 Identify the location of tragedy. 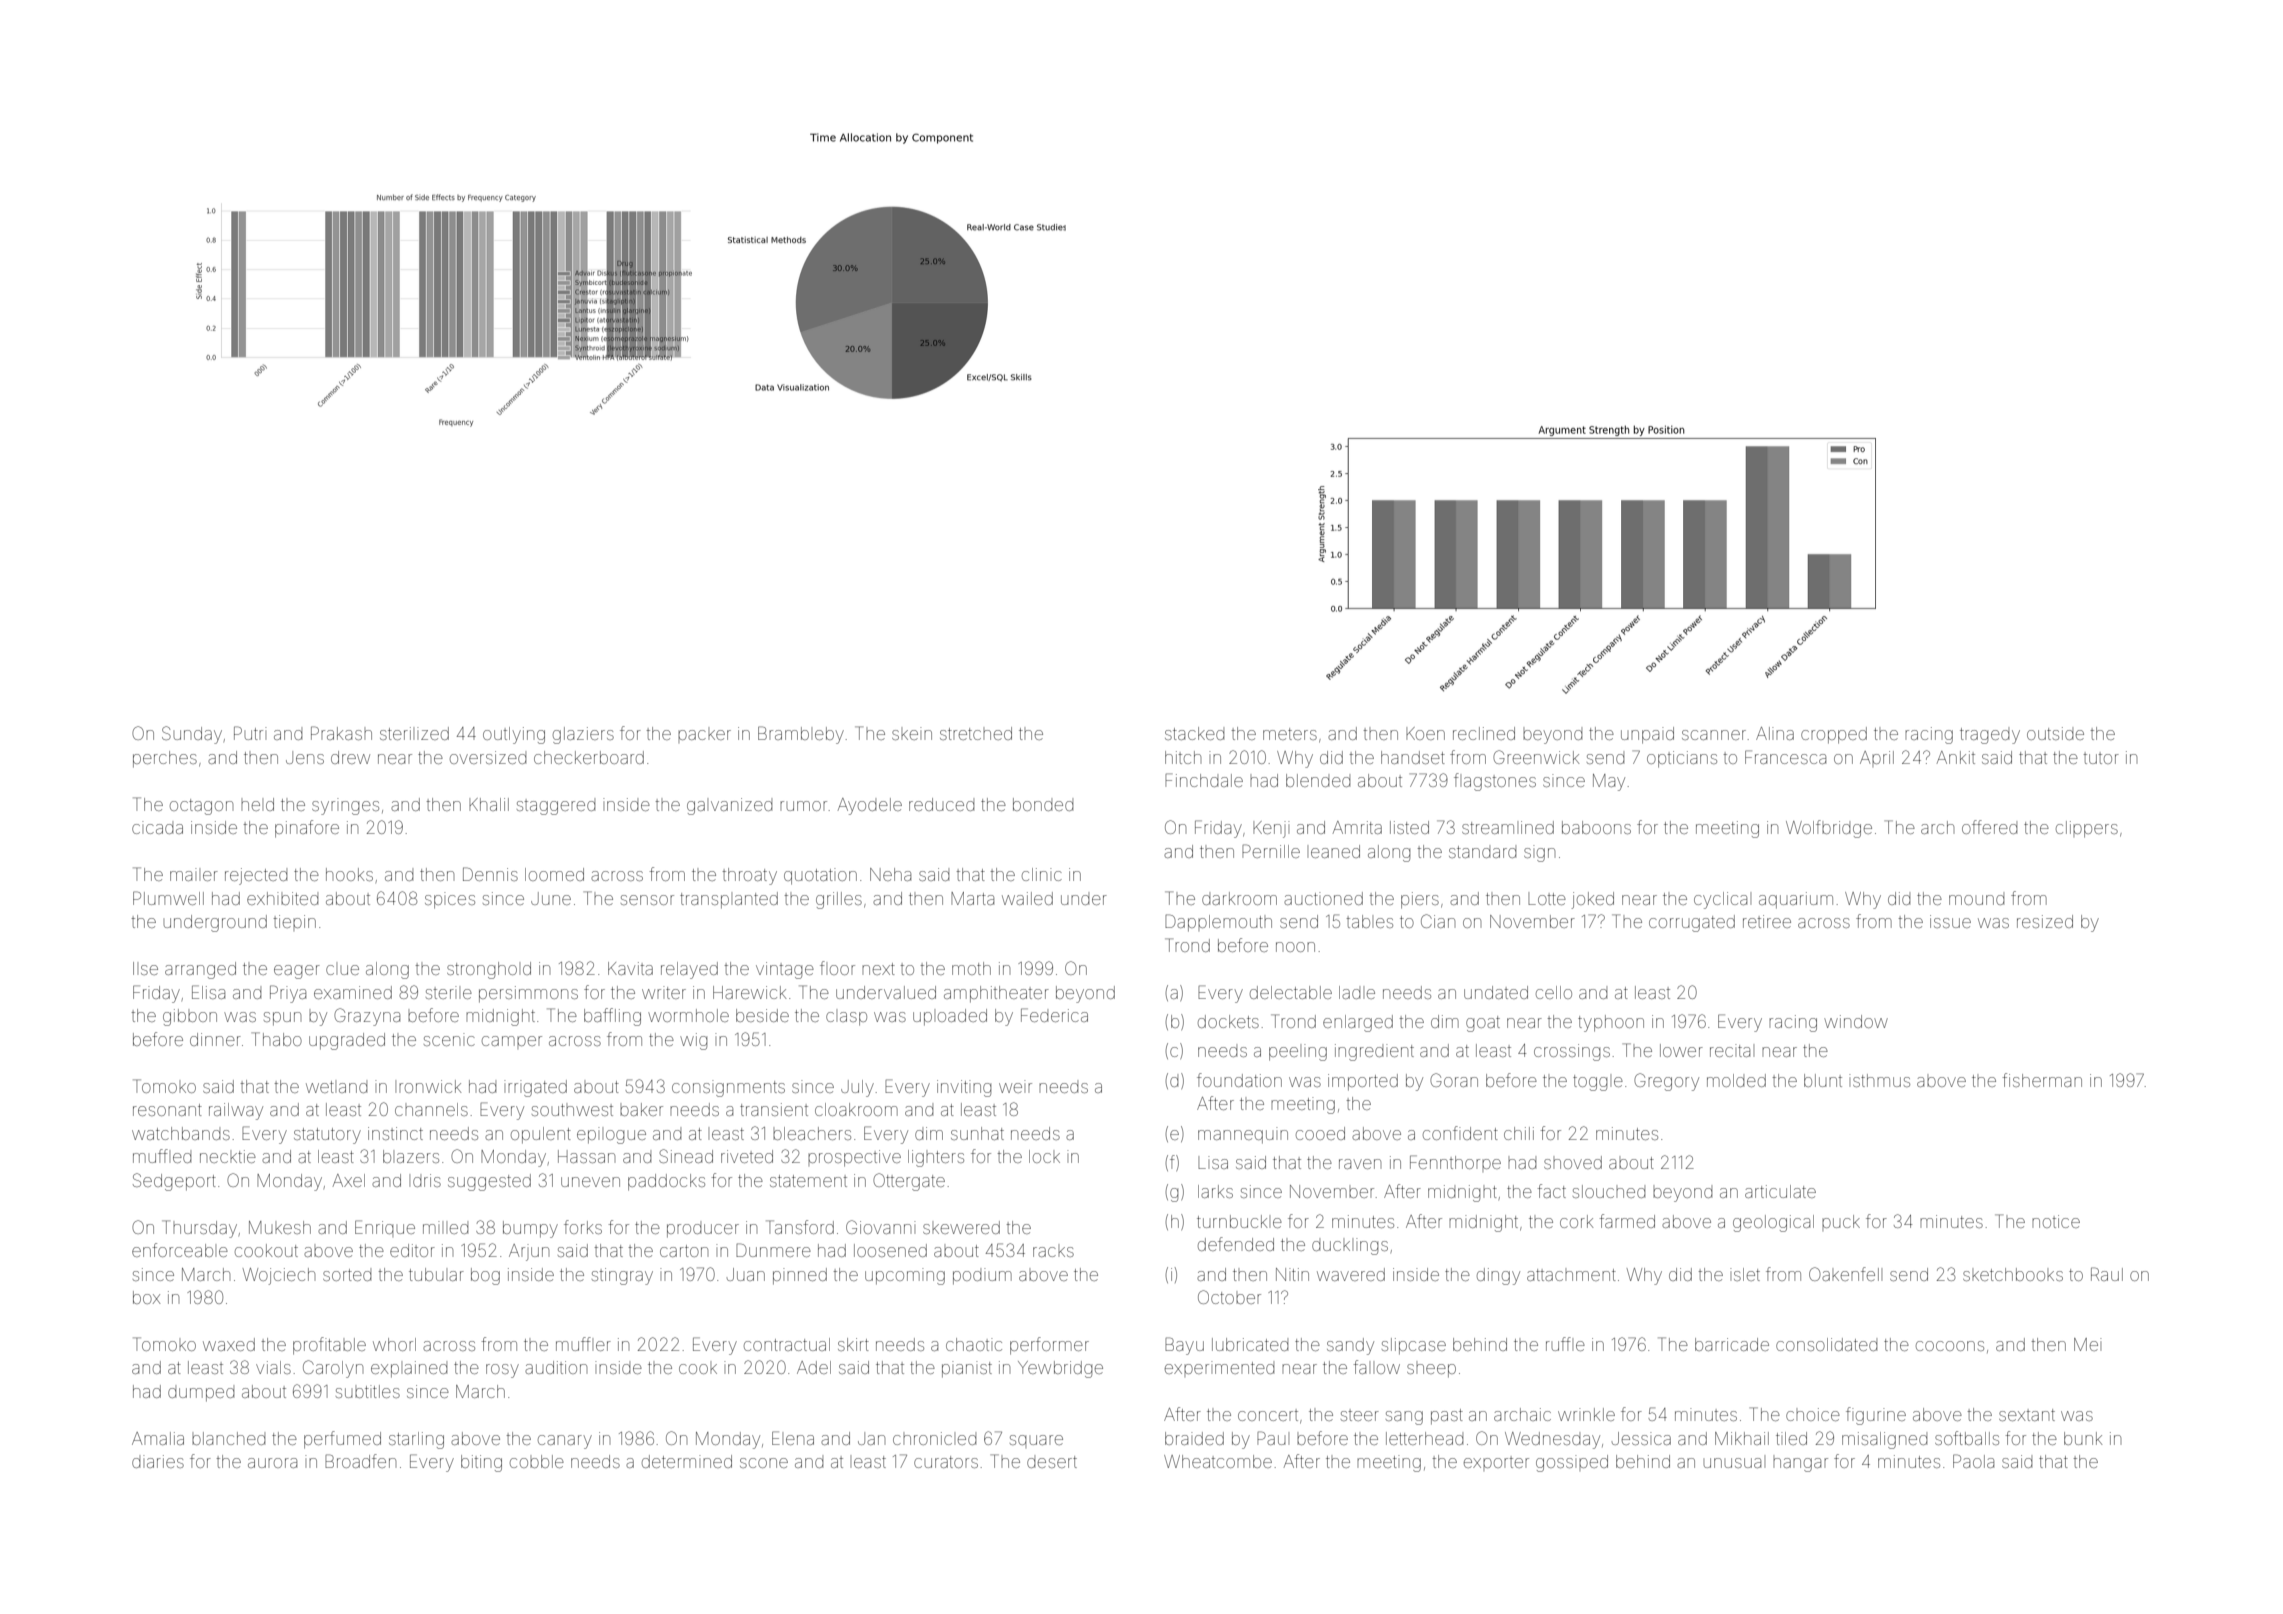
(1990, 736).
